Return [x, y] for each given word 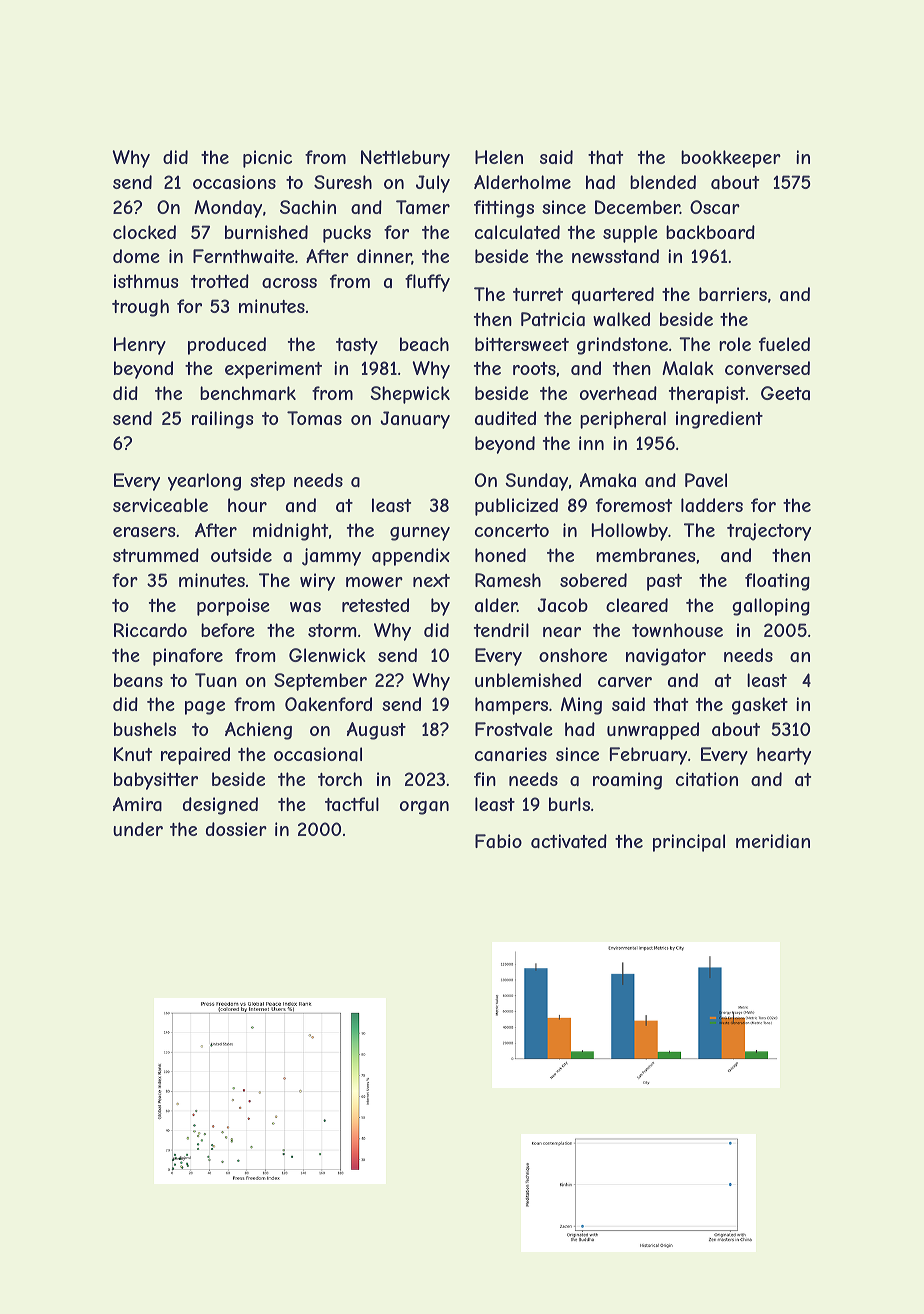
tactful [352, 804]
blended [663, 182]
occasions [234, 182]
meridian [773, 841]
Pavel [706, 480]
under [138, 829]
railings [223, 420]
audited [505, 418]
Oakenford [328, 704]
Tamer [423, 207]
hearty [784, 756]
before [228, 630]
